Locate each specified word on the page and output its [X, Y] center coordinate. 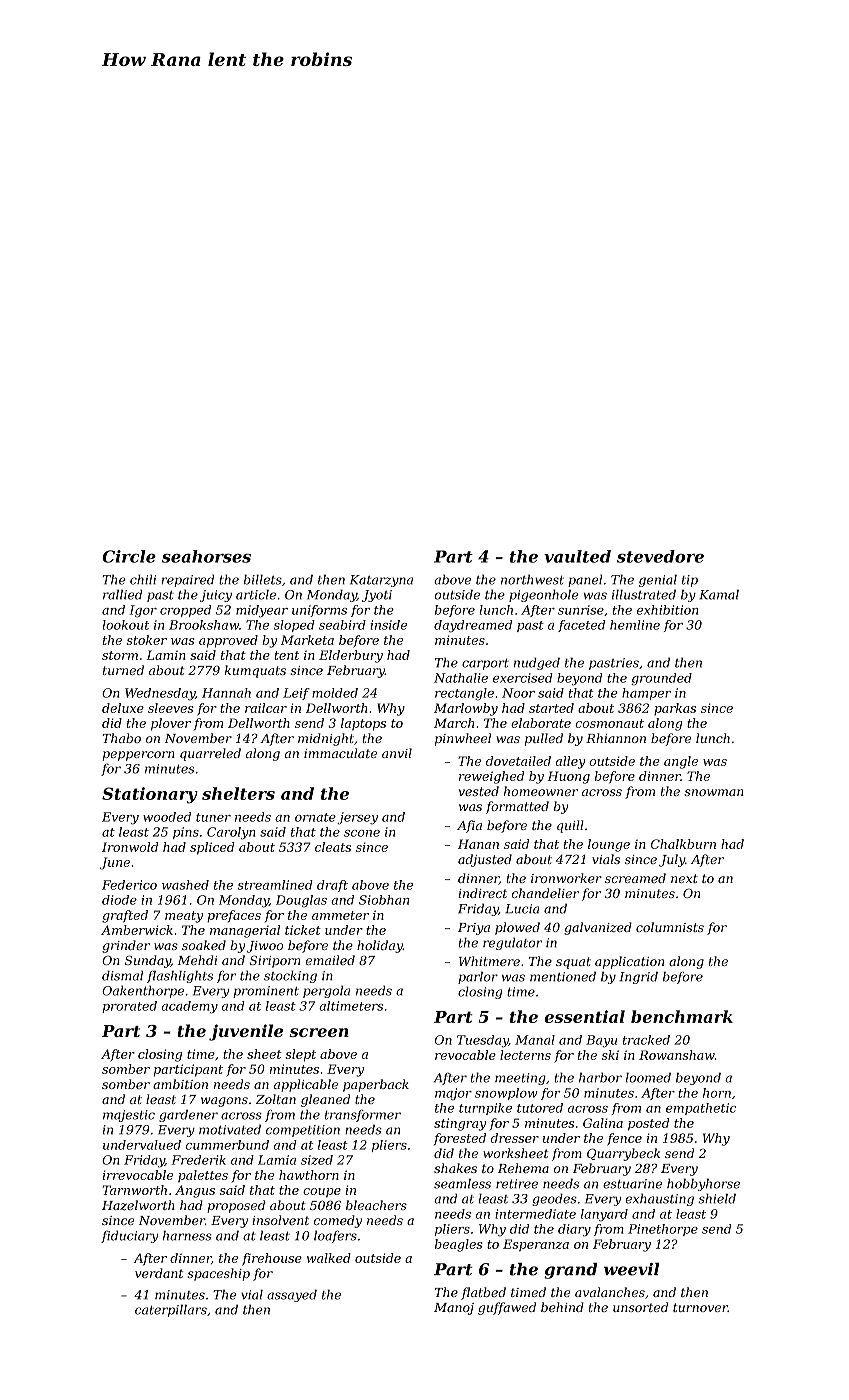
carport [485, 664]
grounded [661, 679]
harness [187, 1236]
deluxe [123, 708]
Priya [474, 929]
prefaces [234, 916]
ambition [180, 1084]
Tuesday [483, 1041]
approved [228, 641]
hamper [646, 694]
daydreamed [473, 626]
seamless [462, 1184]
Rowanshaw [677, 1055]
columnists [670, 927]
